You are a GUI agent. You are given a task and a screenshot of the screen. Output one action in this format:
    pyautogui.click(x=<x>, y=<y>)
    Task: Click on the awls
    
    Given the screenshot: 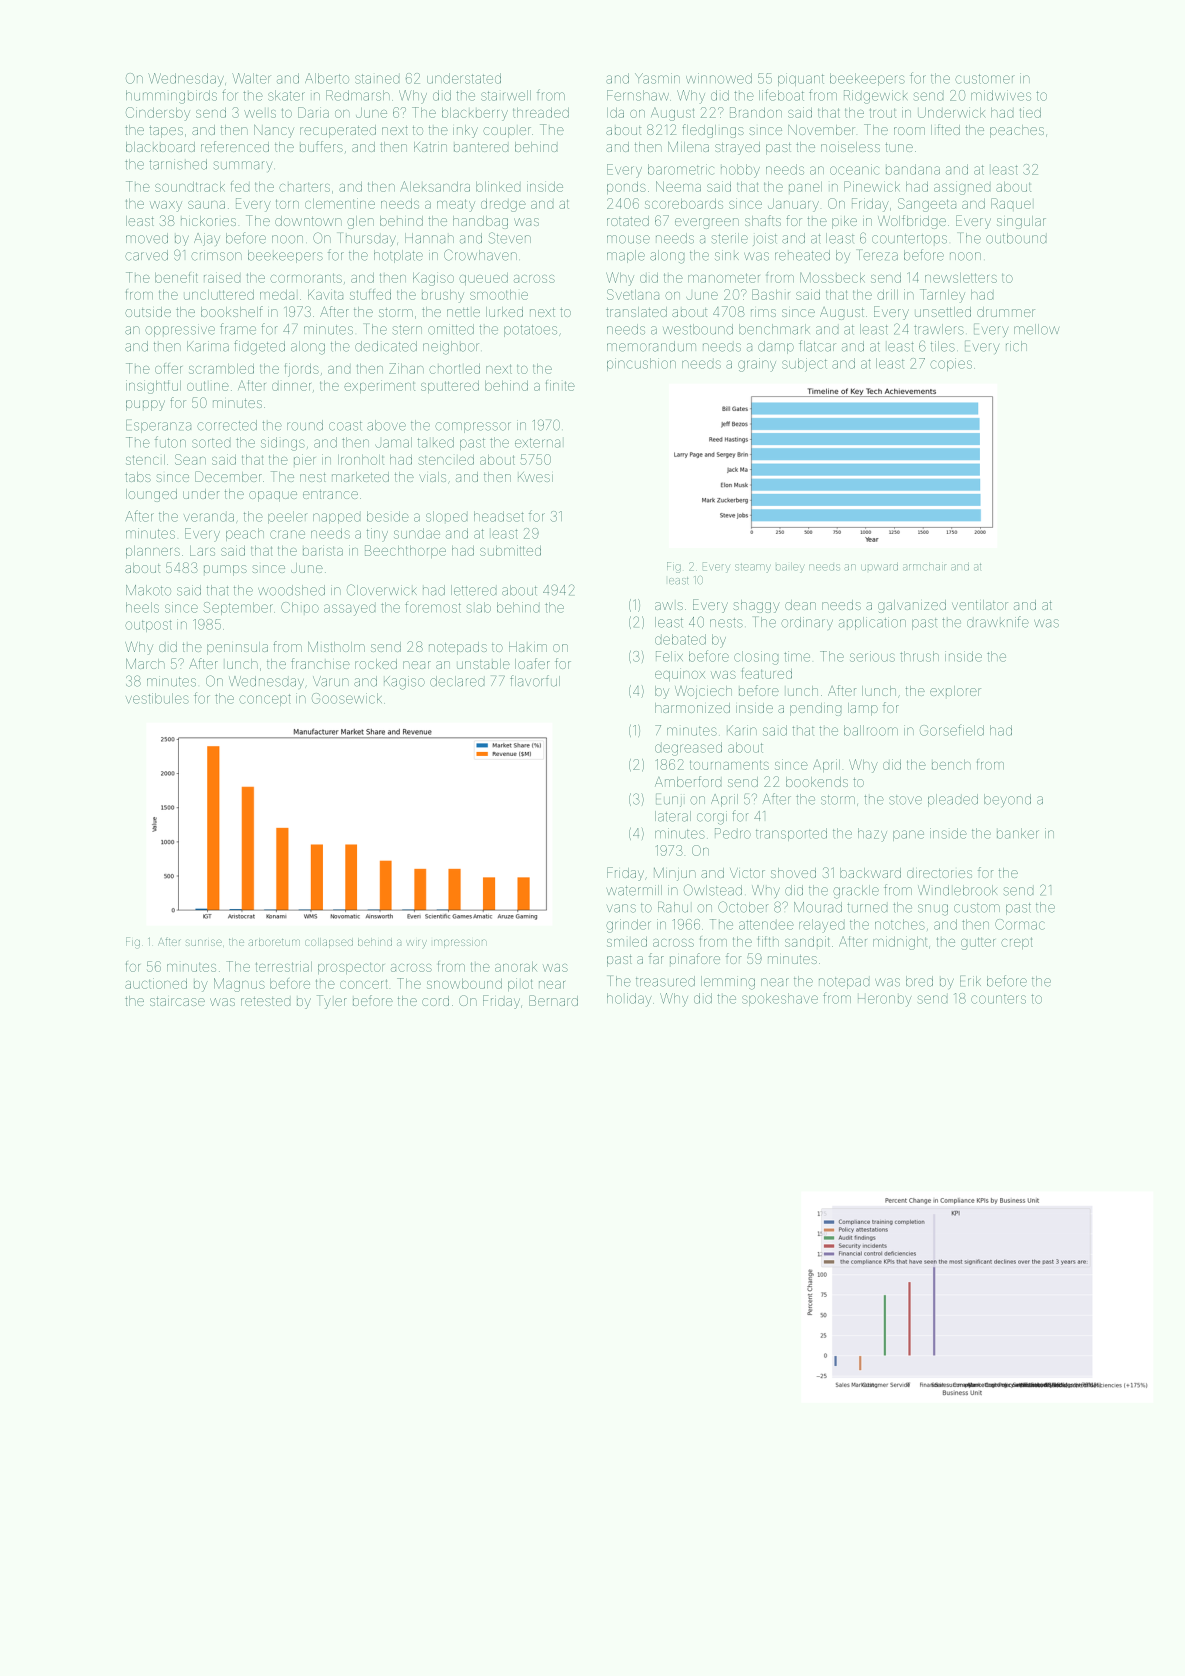 What is the action you would take?
    pyautogui.click(x=669, y=606)
